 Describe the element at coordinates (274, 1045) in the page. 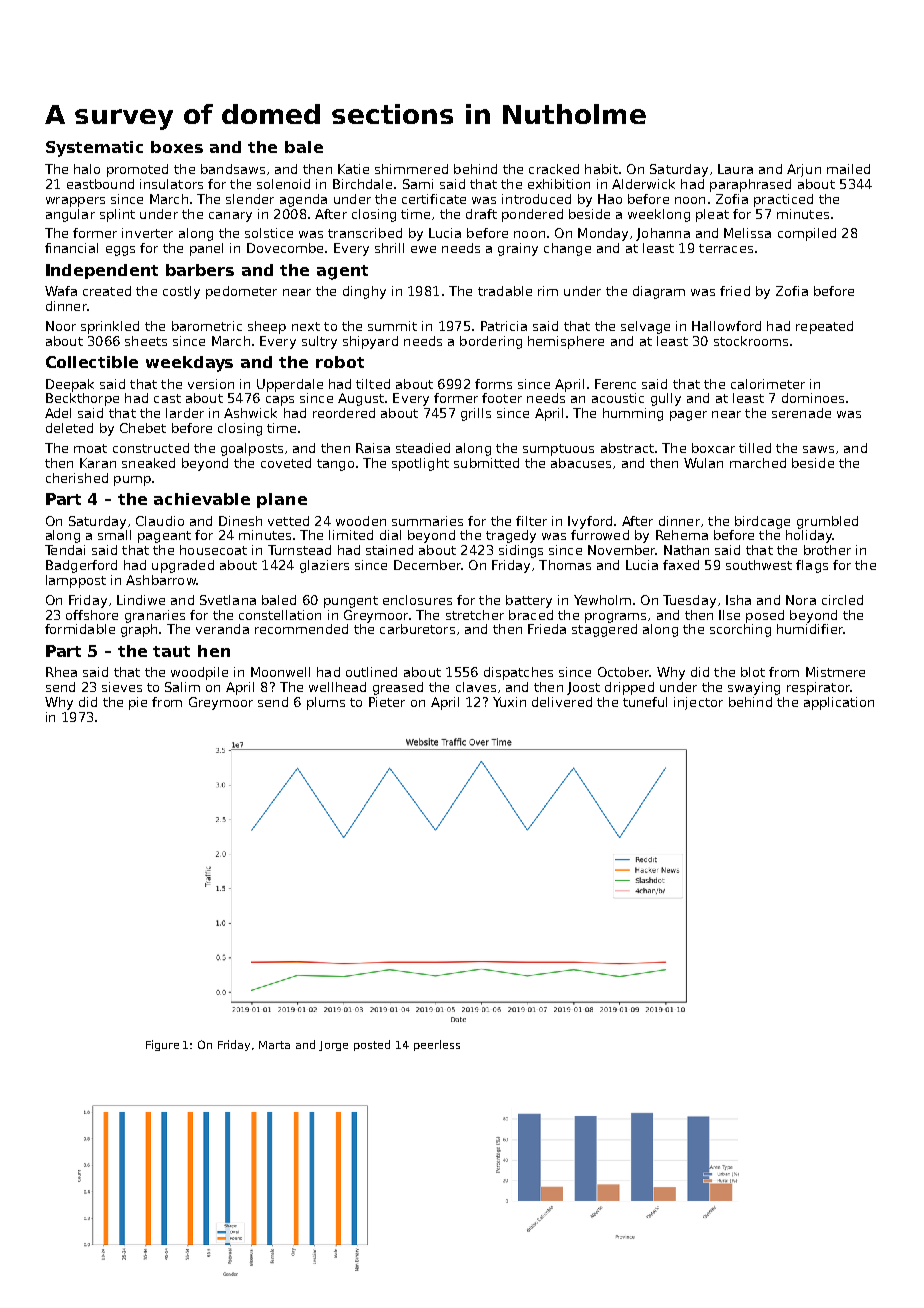

I see `Marta` at that location.
